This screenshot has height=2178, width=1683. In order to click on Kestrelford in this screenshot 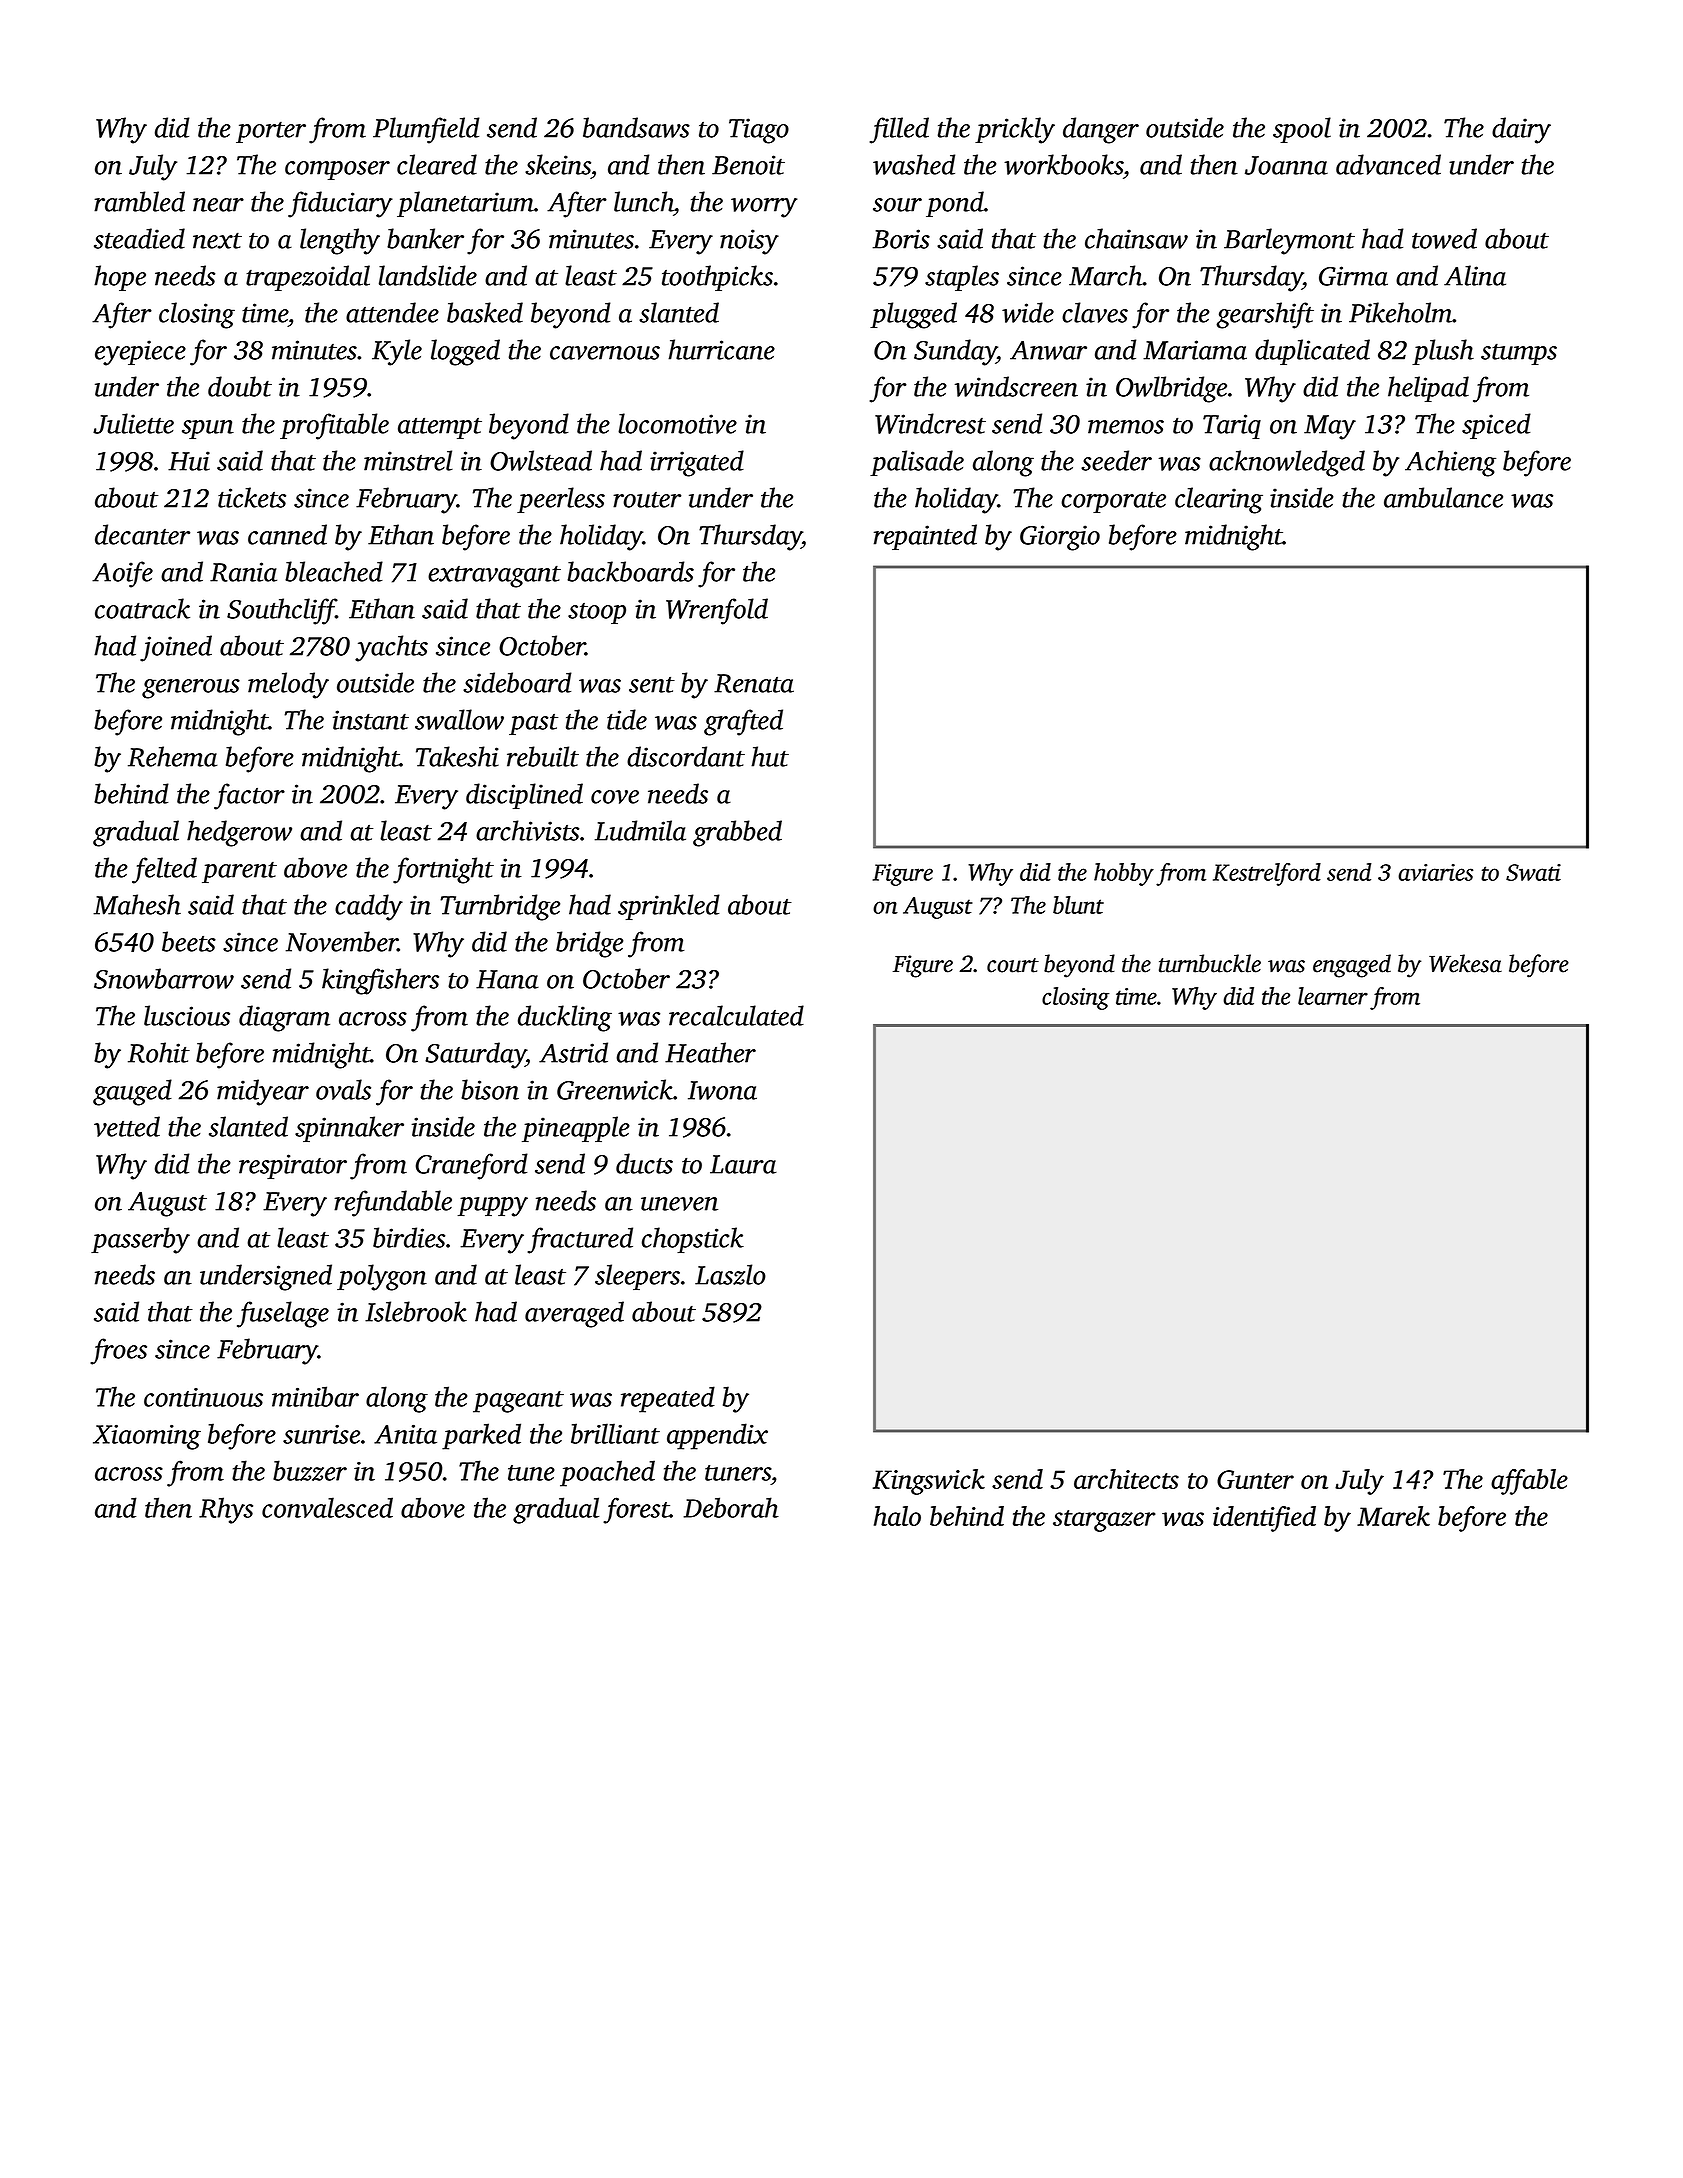, I will do `click(1267, 874)`.
